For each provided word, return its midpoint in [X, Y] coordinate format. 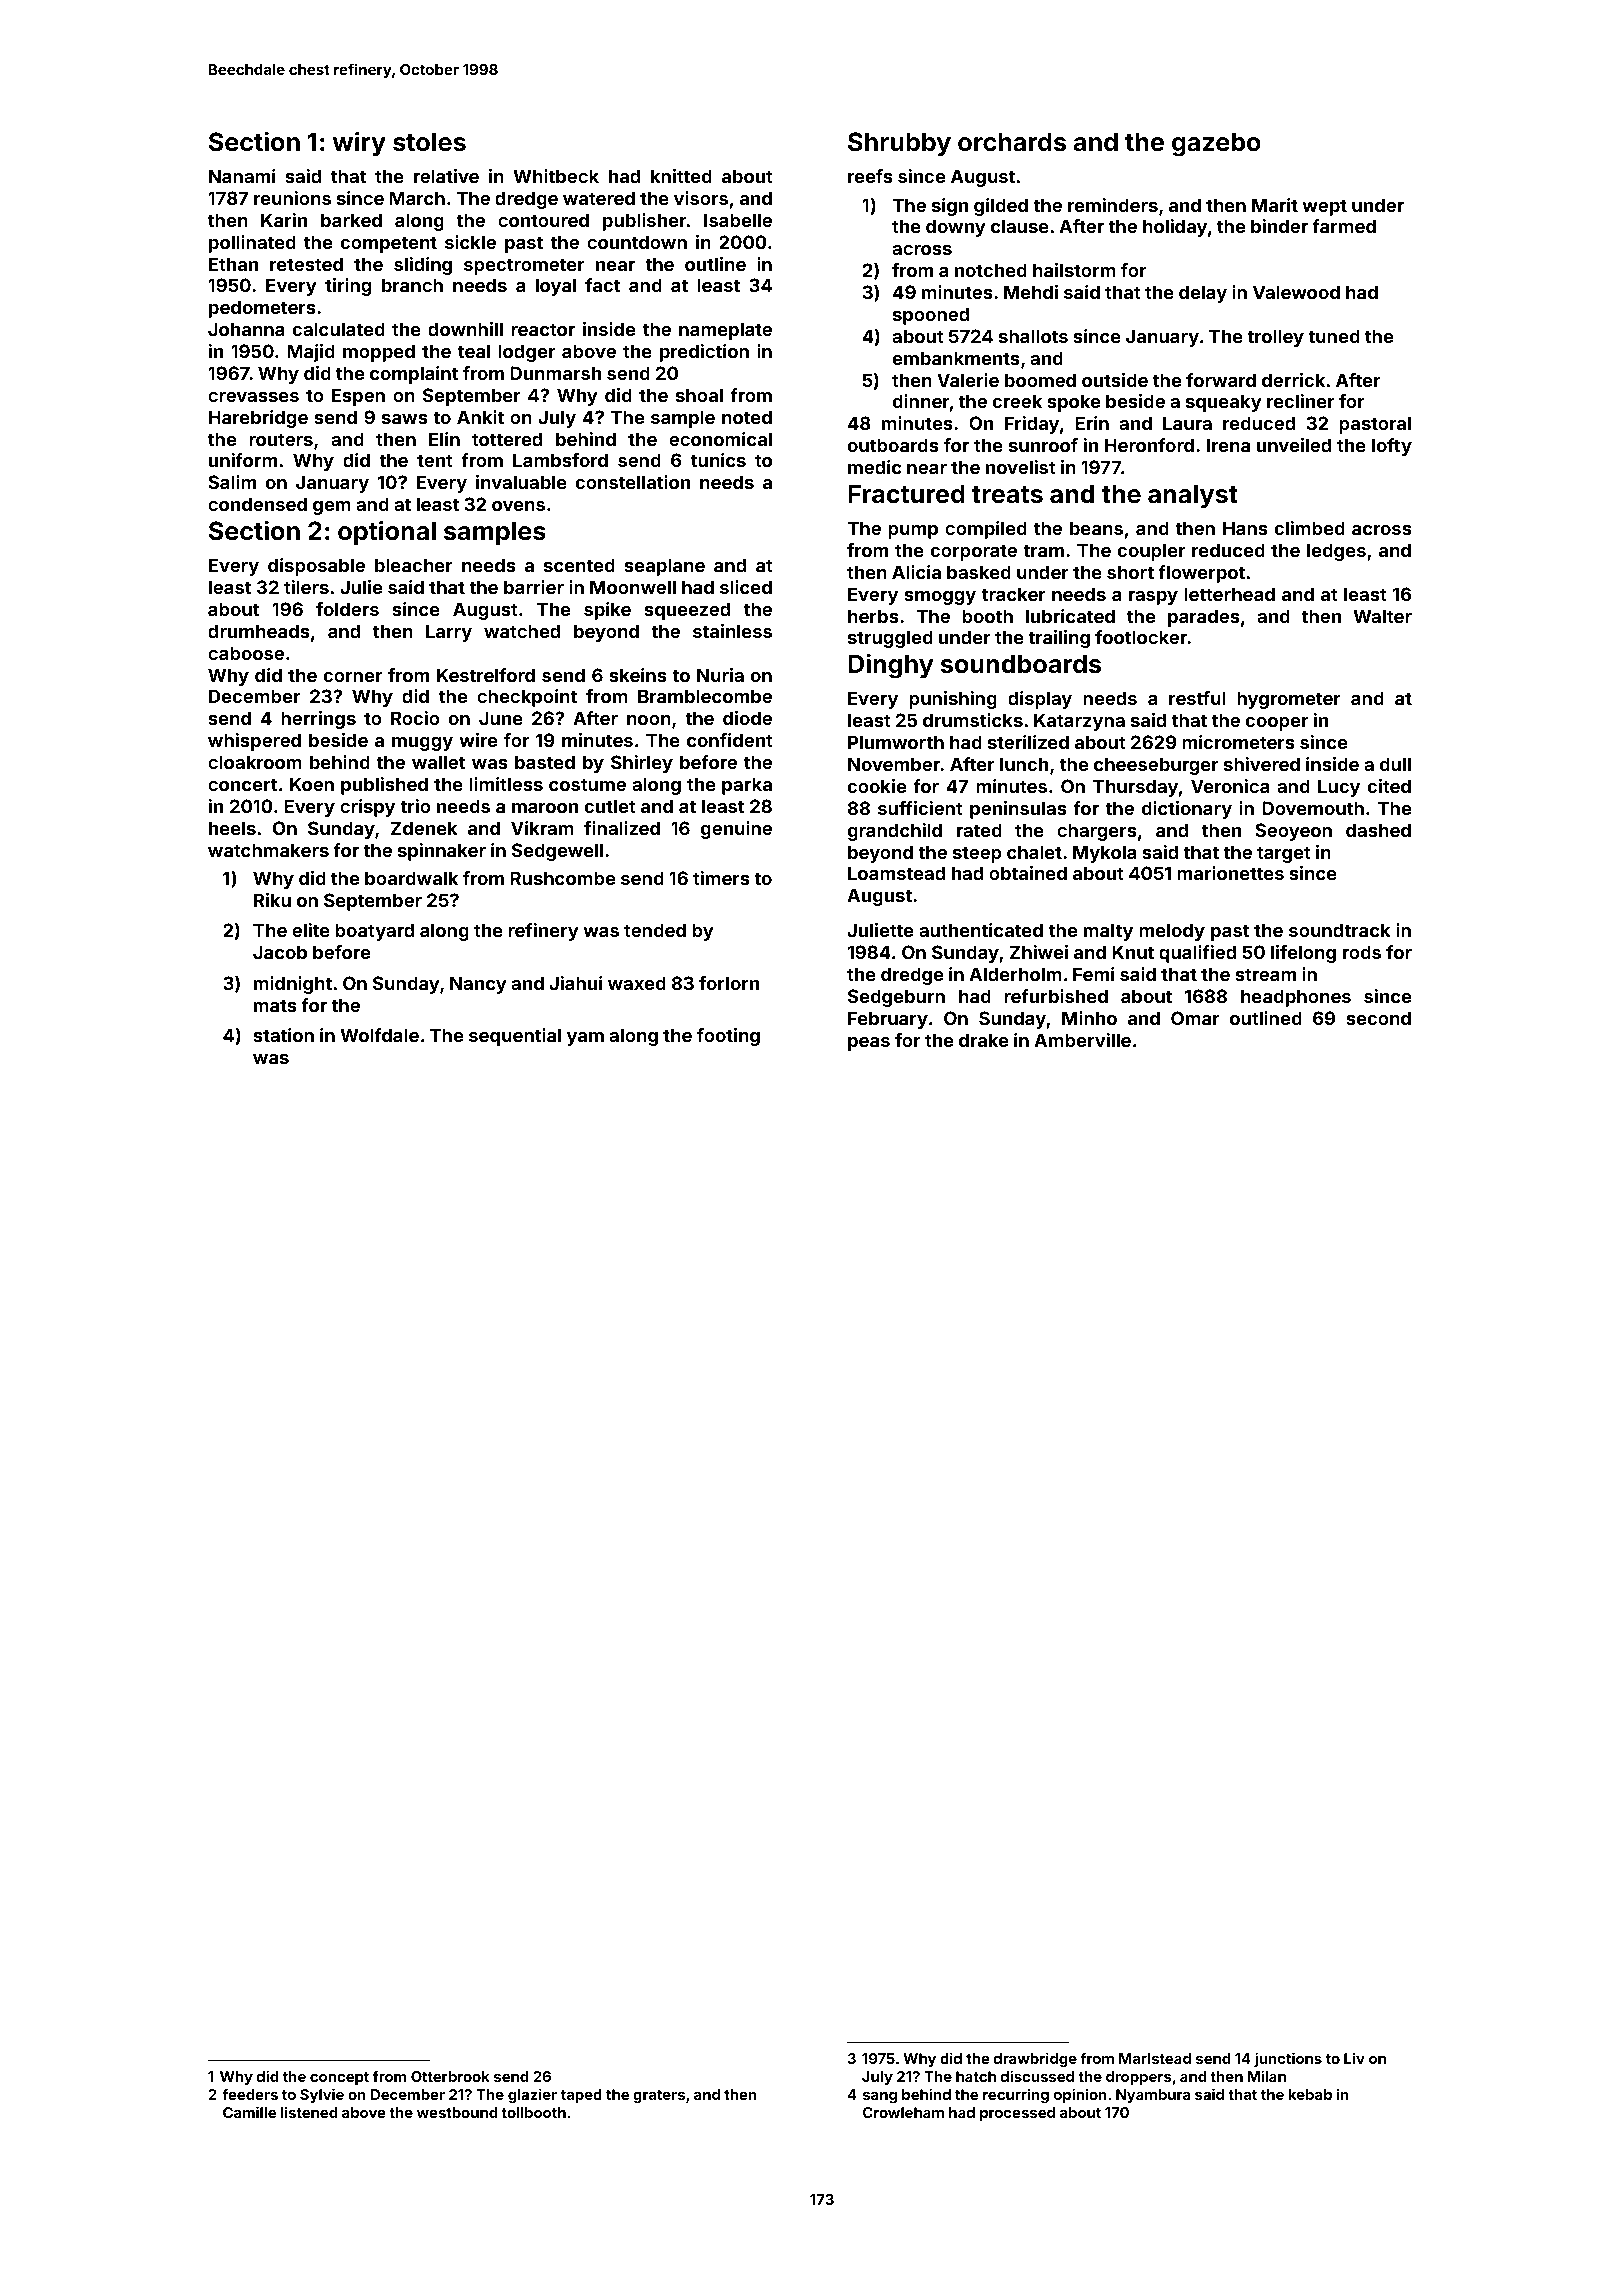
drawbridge [1035, 2059]
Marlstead [1155, 2058]
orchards [1012, 142]
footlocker [1141, 637]
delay [1203, 294]
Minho [1089, 1018]
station [283, 1035]
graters [659, 2096]
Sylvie [322, 2095]
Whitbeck [556, 176]
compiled [986, 530]
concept [339, 2078]
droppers [1139, 2078]
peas [869, 1044]
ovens [518, 506]
